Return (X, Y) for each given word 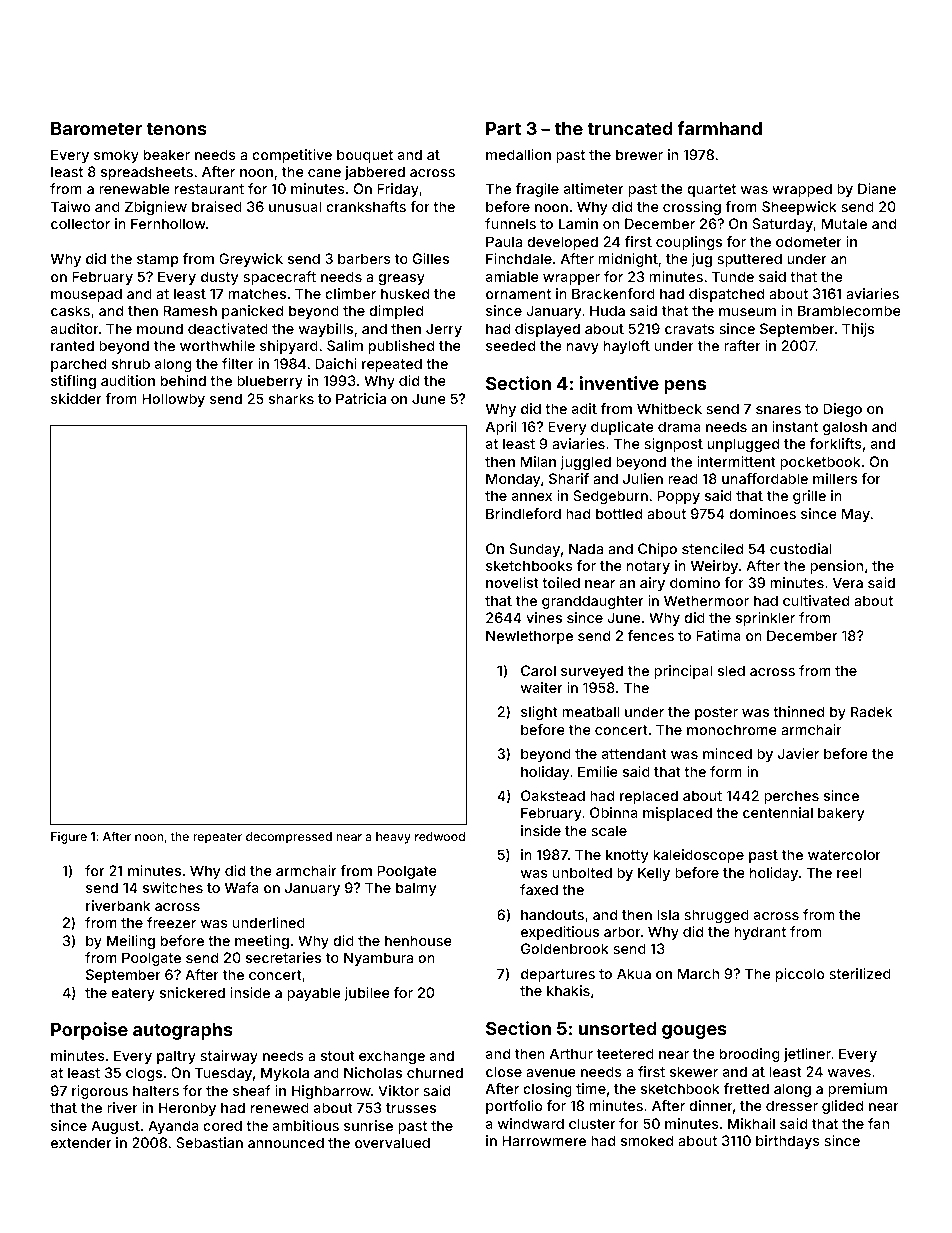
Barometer (96, 128)
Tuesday (223, 1074)
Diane (877, 188)
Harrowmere (544, 1140)
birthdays (788, 1142)
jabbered (375, 173)
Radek (871, 711)
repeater (217, 838)
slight (539, 713)
